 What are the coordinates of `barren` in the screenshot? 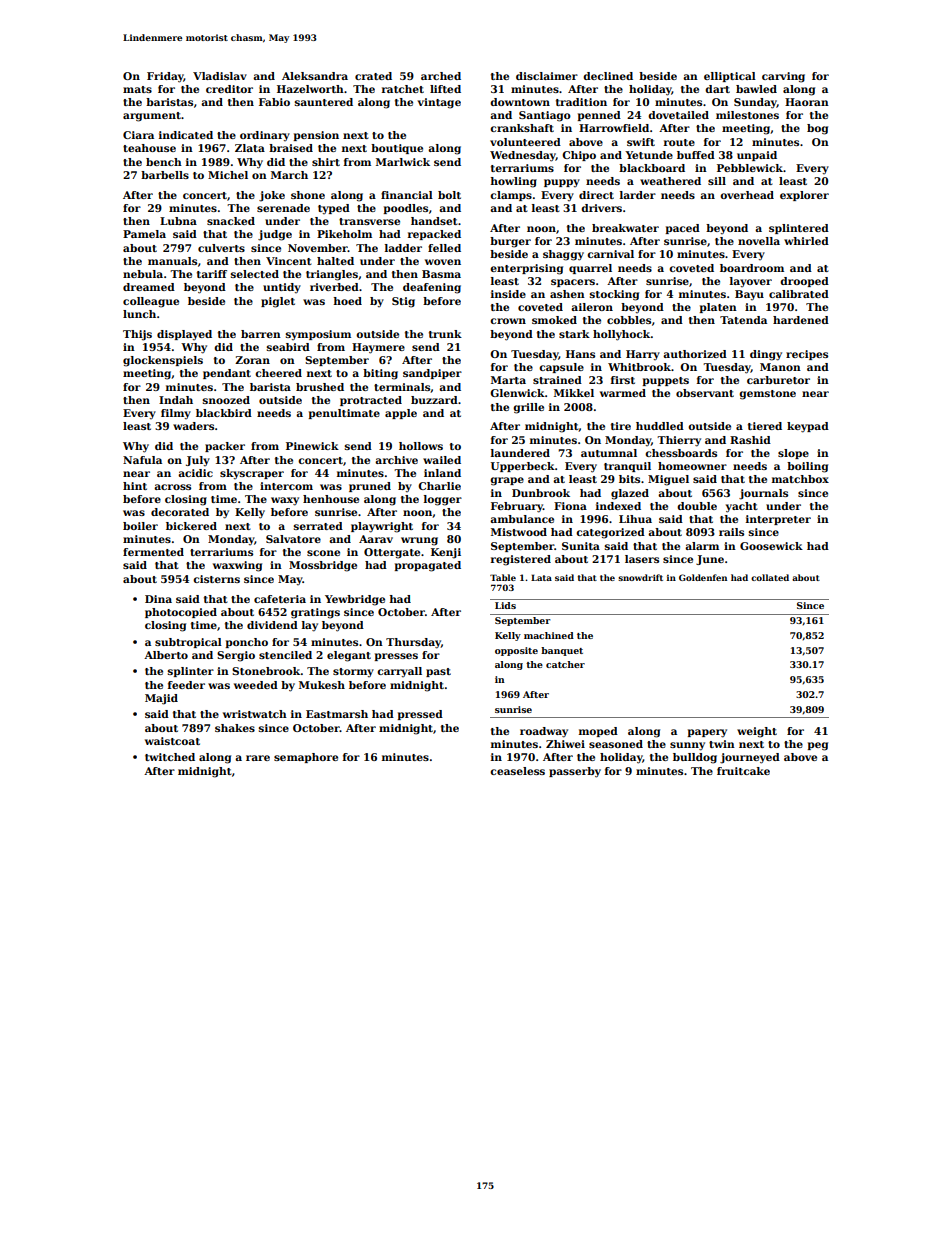 It's located at (261, 334).
